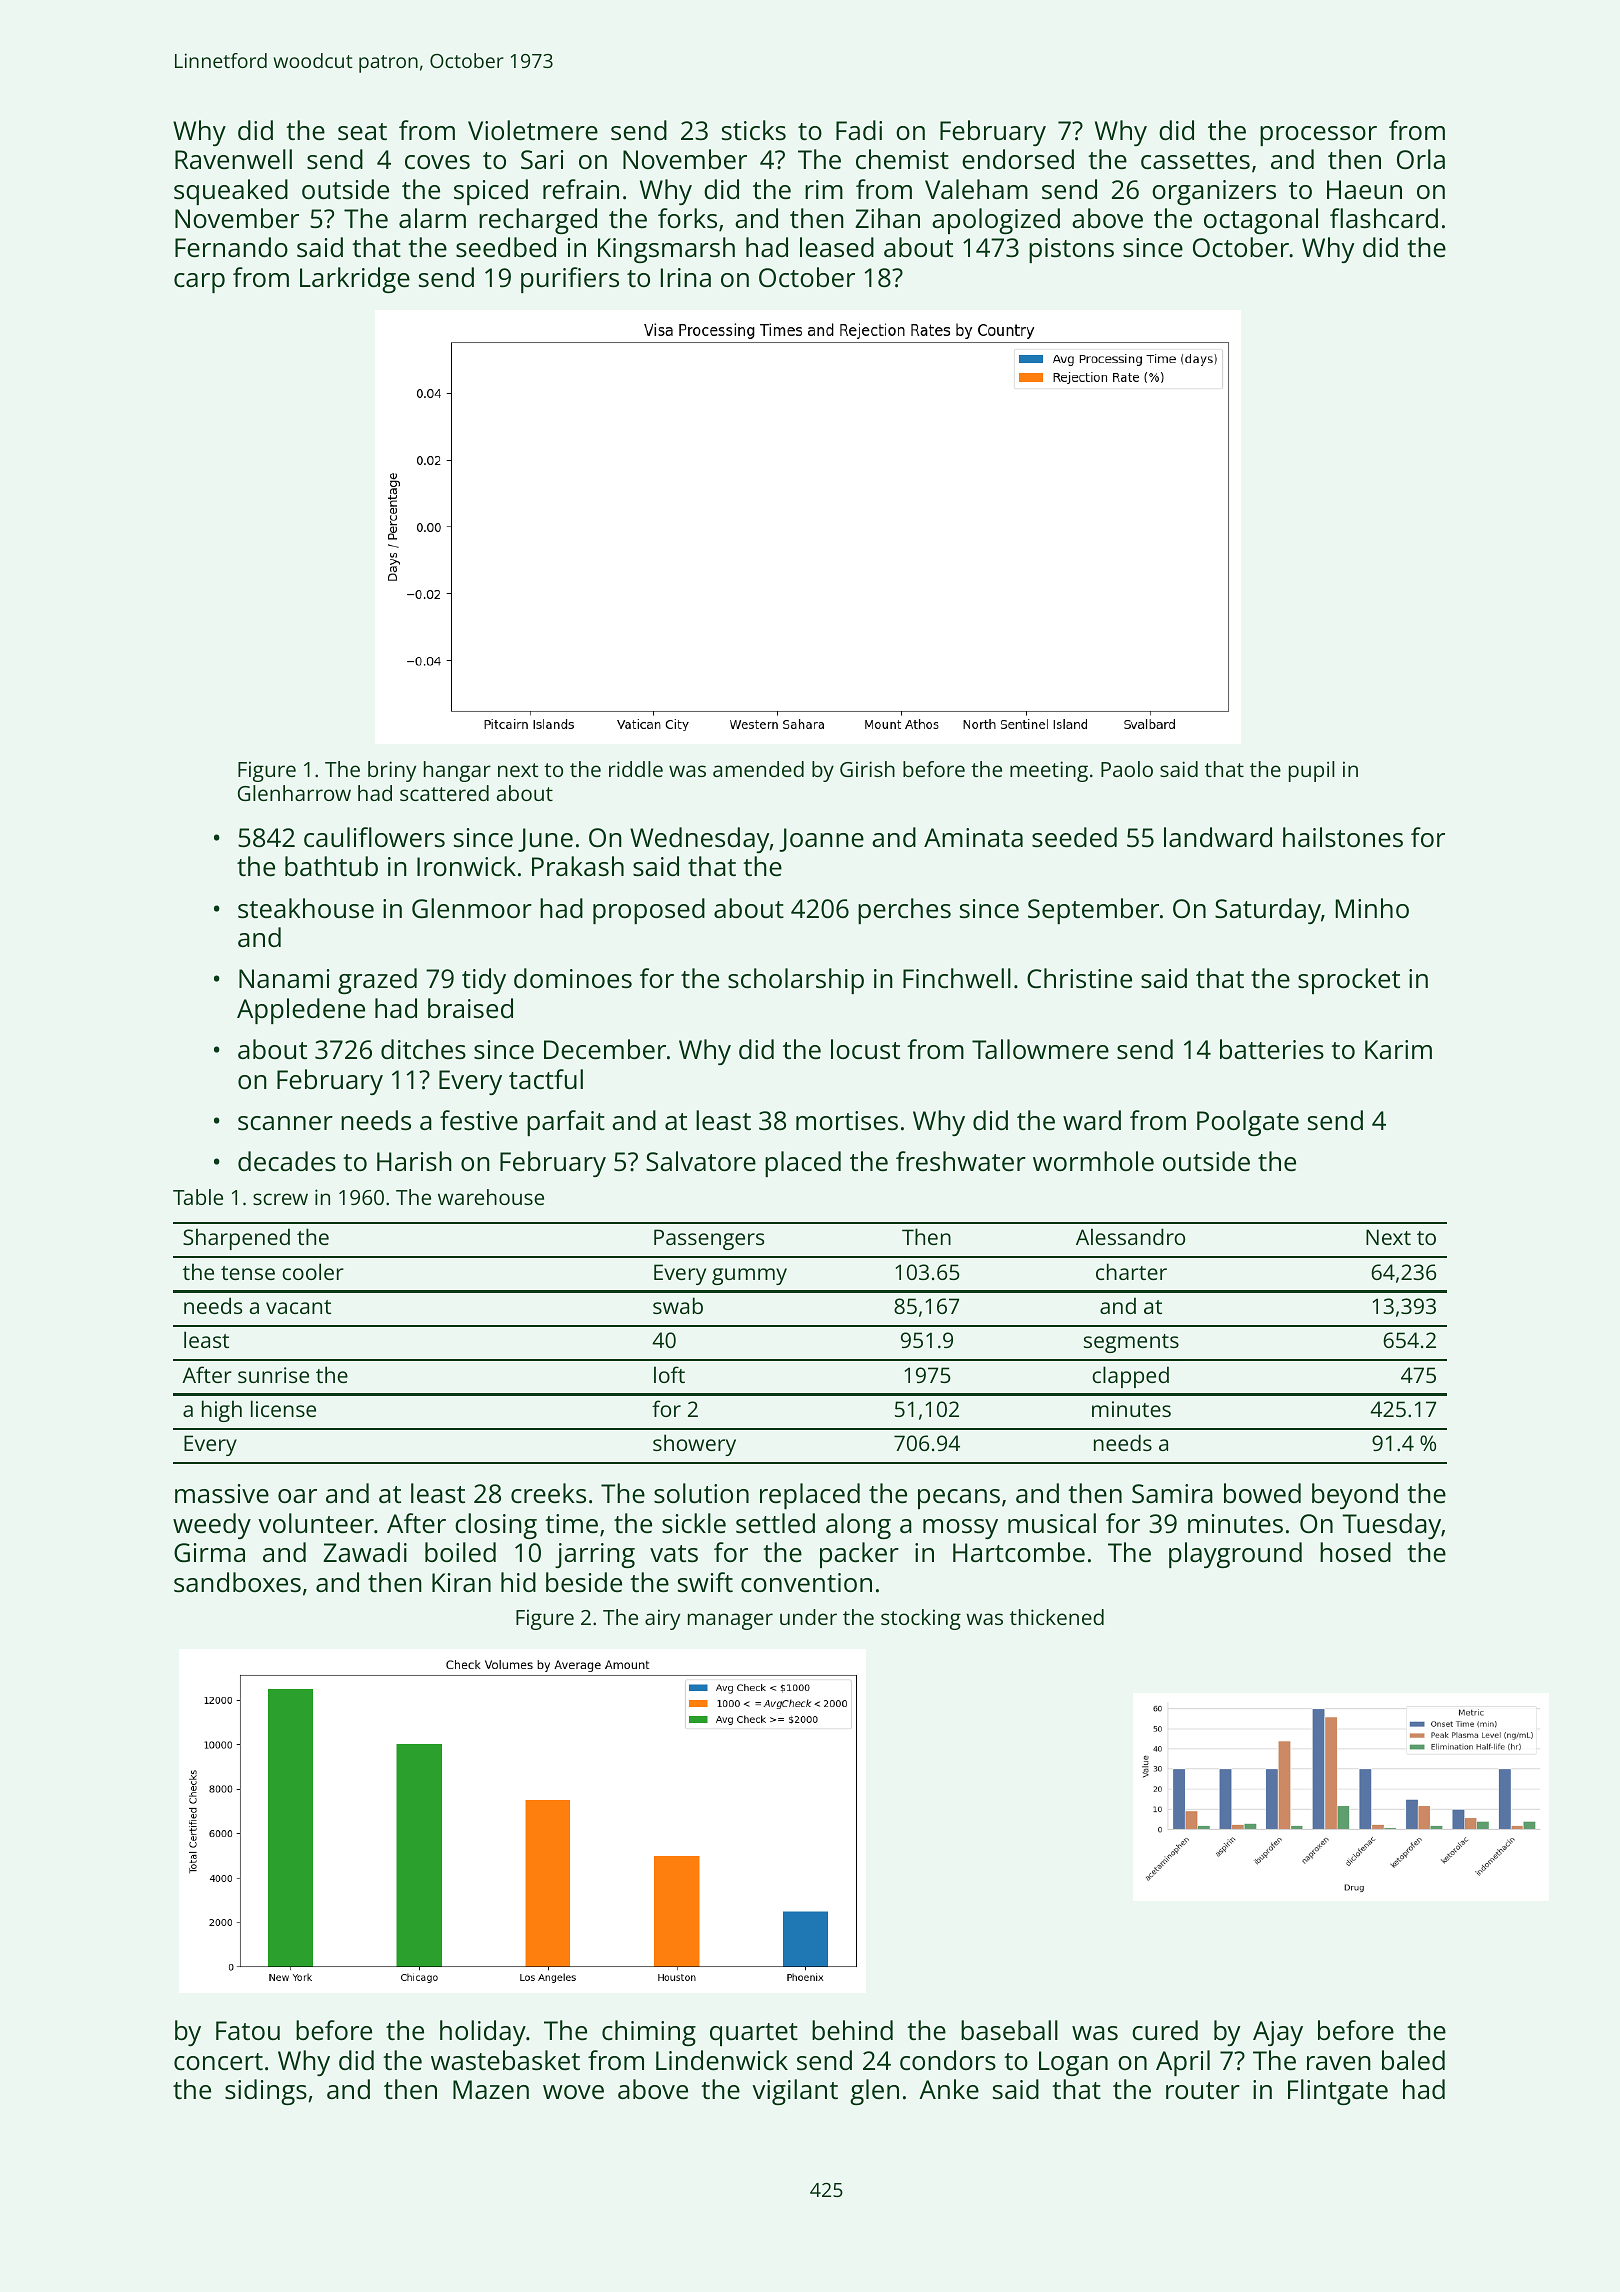  I want to click on tense, so click(248, 1273).
